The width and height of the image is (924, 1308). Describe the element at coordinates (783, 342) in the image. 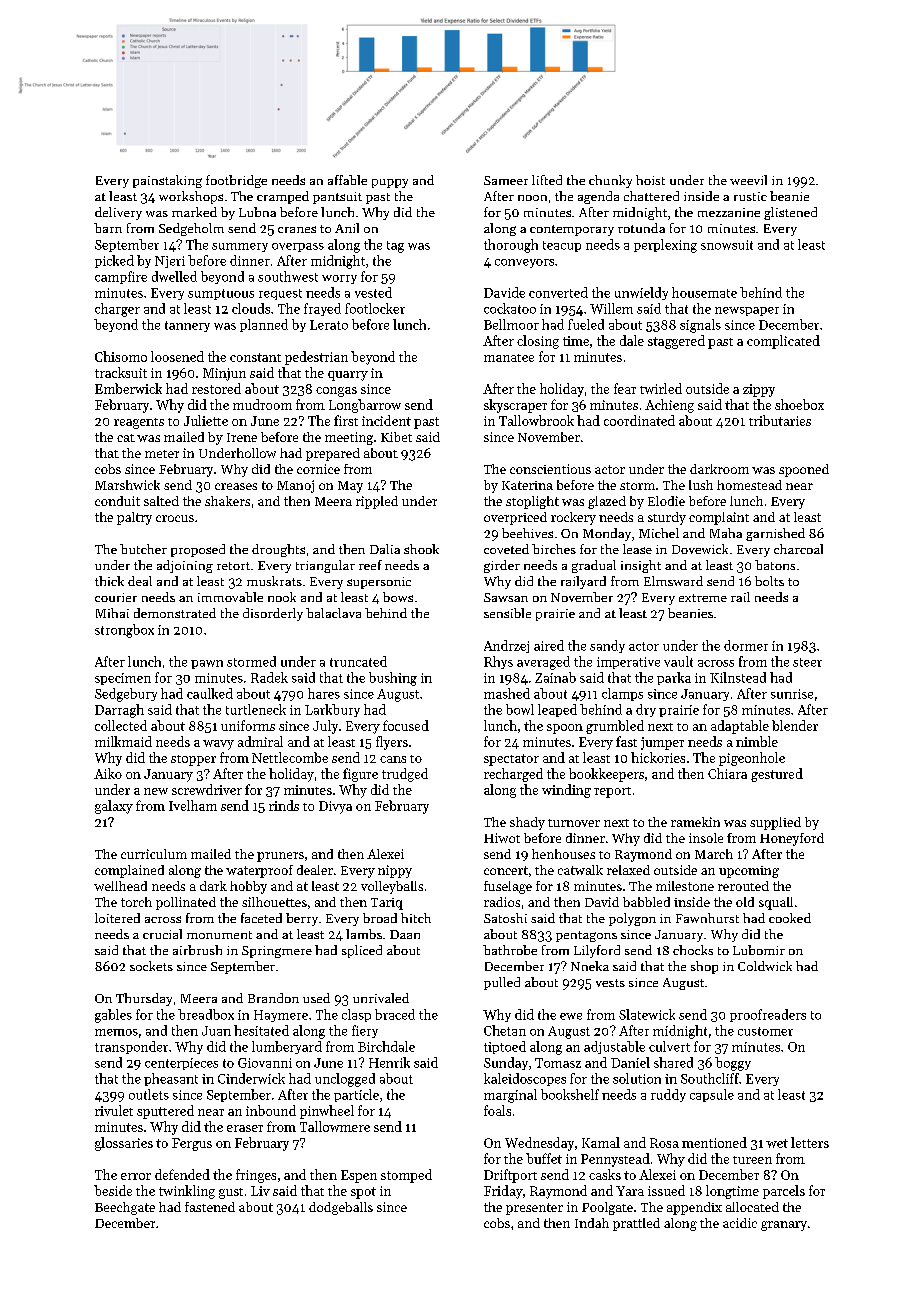

I see `complicated` at that location.
